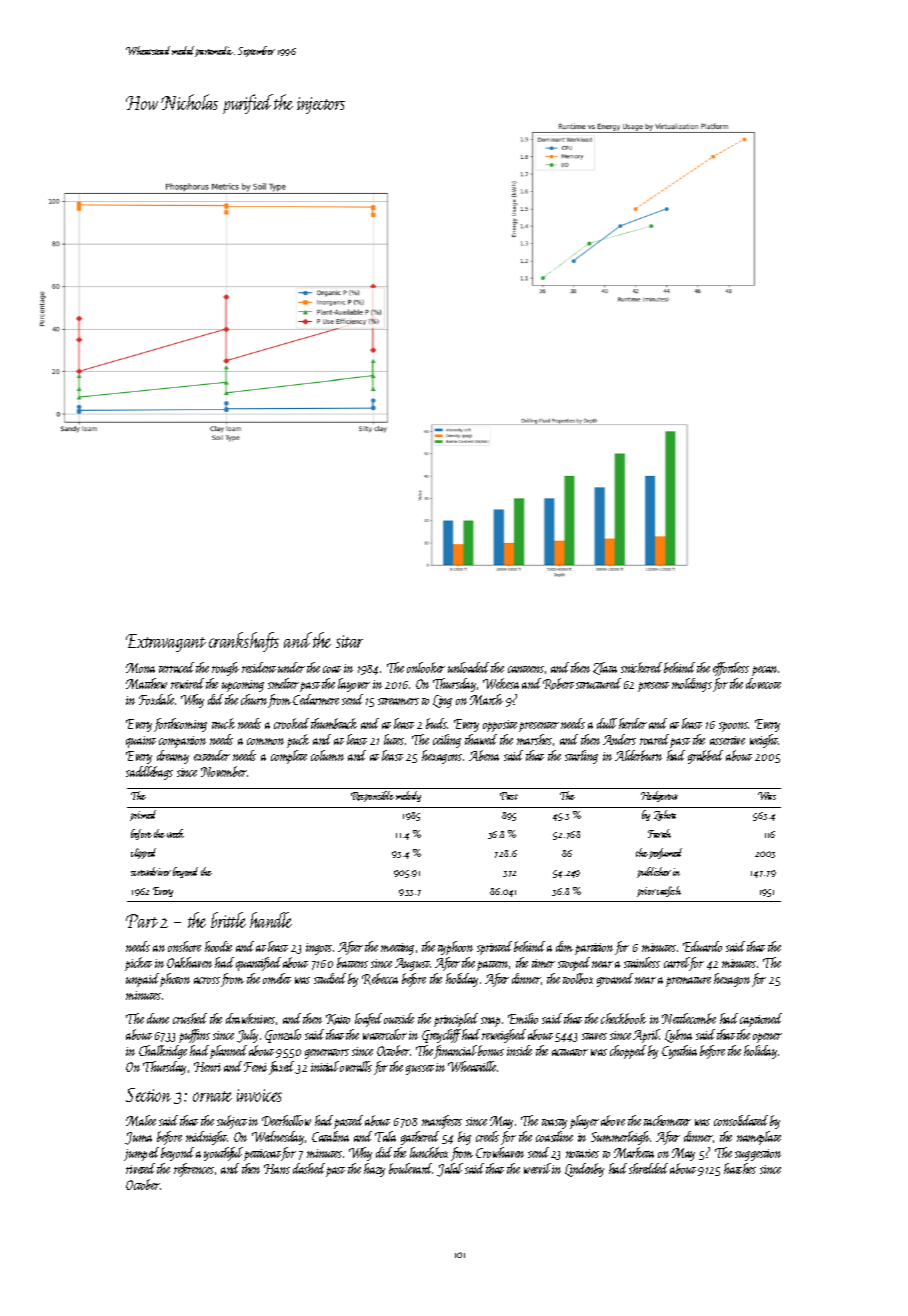  What do you see at coordinates (143, 853) in the page?
I see `clipped` at bounding box center [143, 853].
